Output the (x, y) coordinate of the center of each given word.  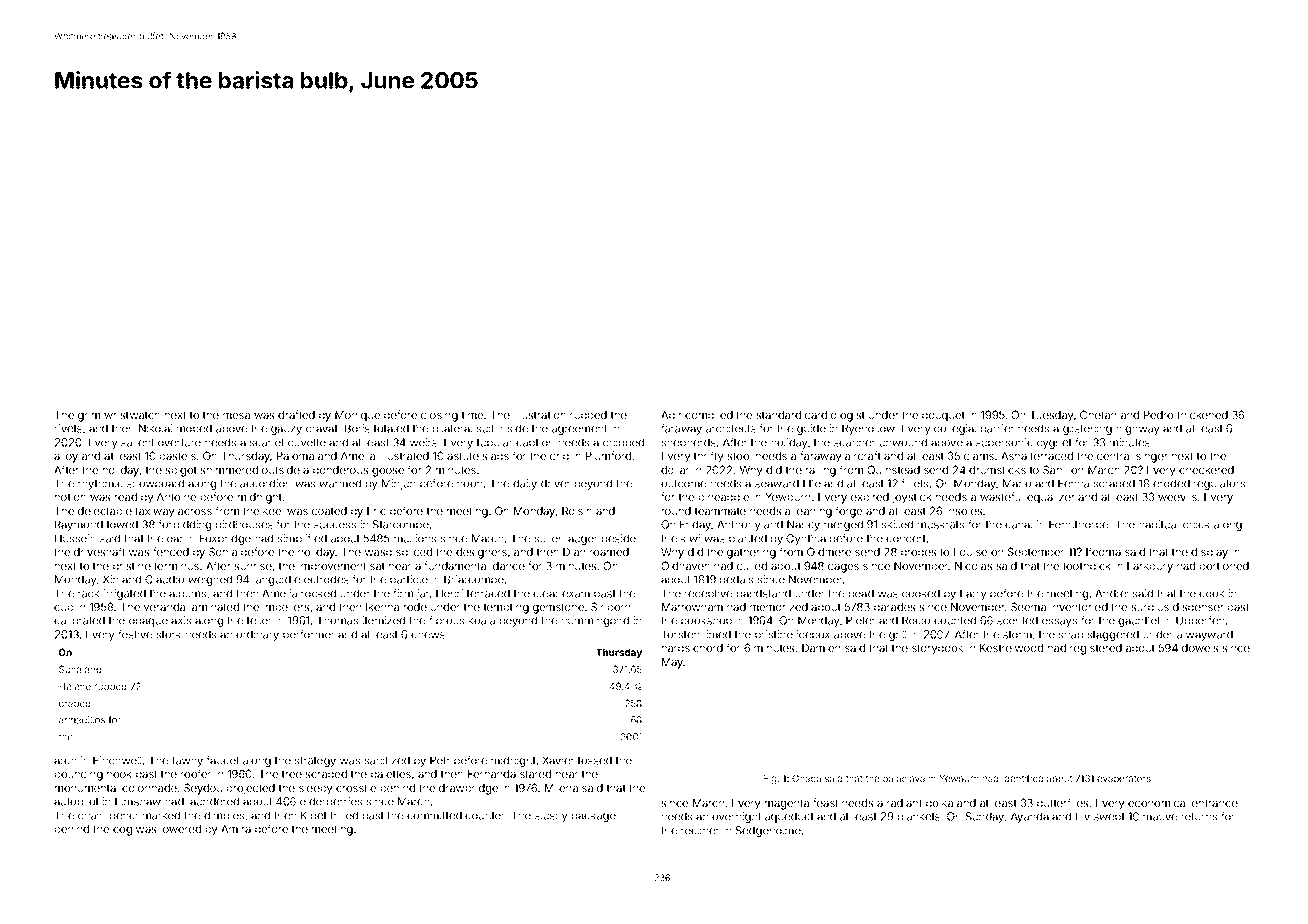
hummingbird (595, 621)
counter (485, 816)
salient (137, 442)
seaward (777, 483)
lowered (181, 829)
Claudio (164, 579)
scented (1017, 620)
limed (717, 634)
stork (168, 635)
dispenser (1198, 607)
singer (1152, 457)
